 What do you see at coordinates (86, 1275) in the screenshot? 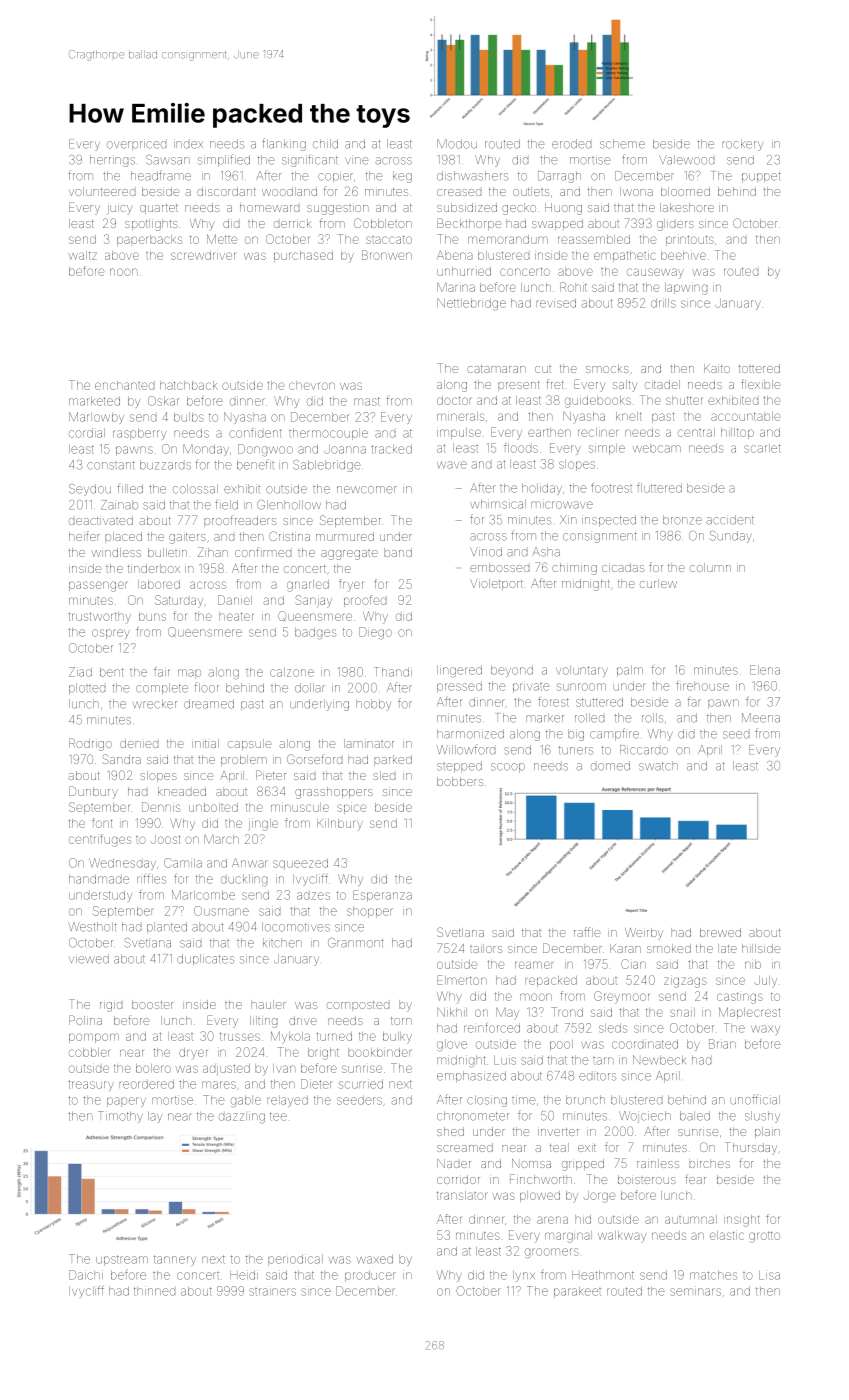
I see `Daichi` at bounding box center [86, 1275].
